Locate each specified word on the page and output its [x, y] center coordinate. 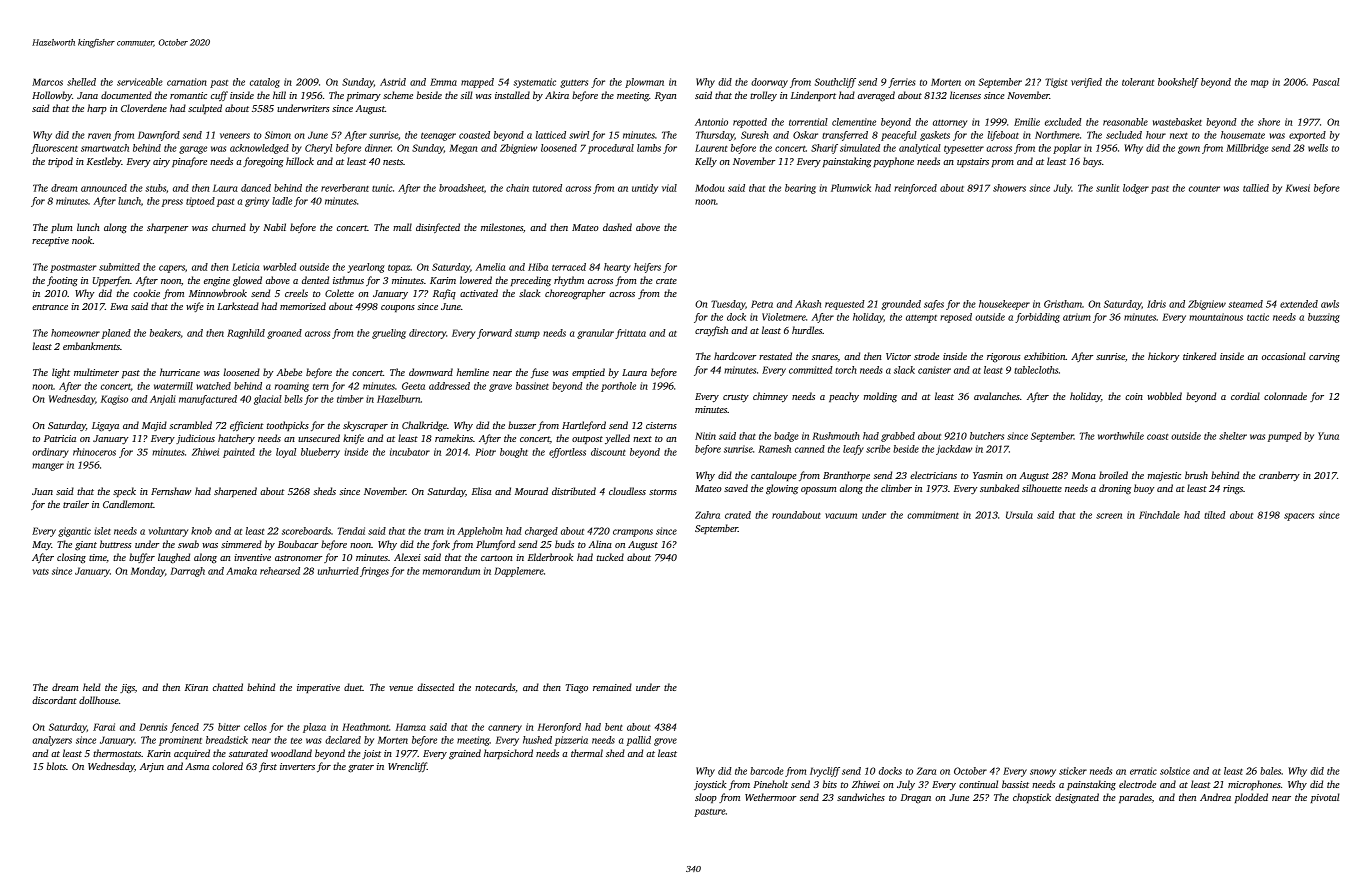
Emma [443, 82]
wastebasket [1177, 122]
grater [361, 768]
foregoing [263, 162]
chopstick [1032, 798]
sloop [706, 798]
